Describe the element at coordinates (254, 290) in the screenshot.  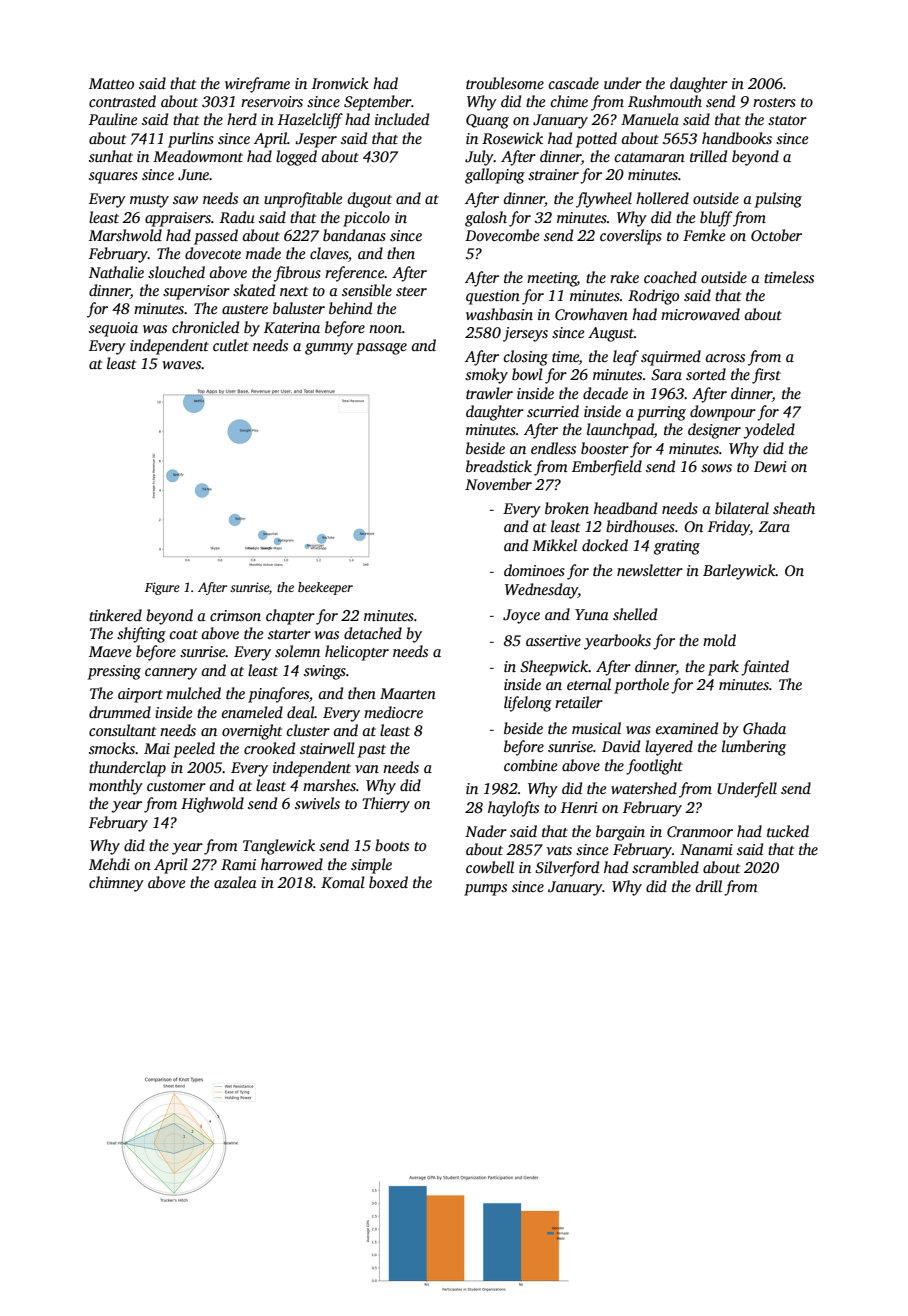
I see `skated` at that location.
